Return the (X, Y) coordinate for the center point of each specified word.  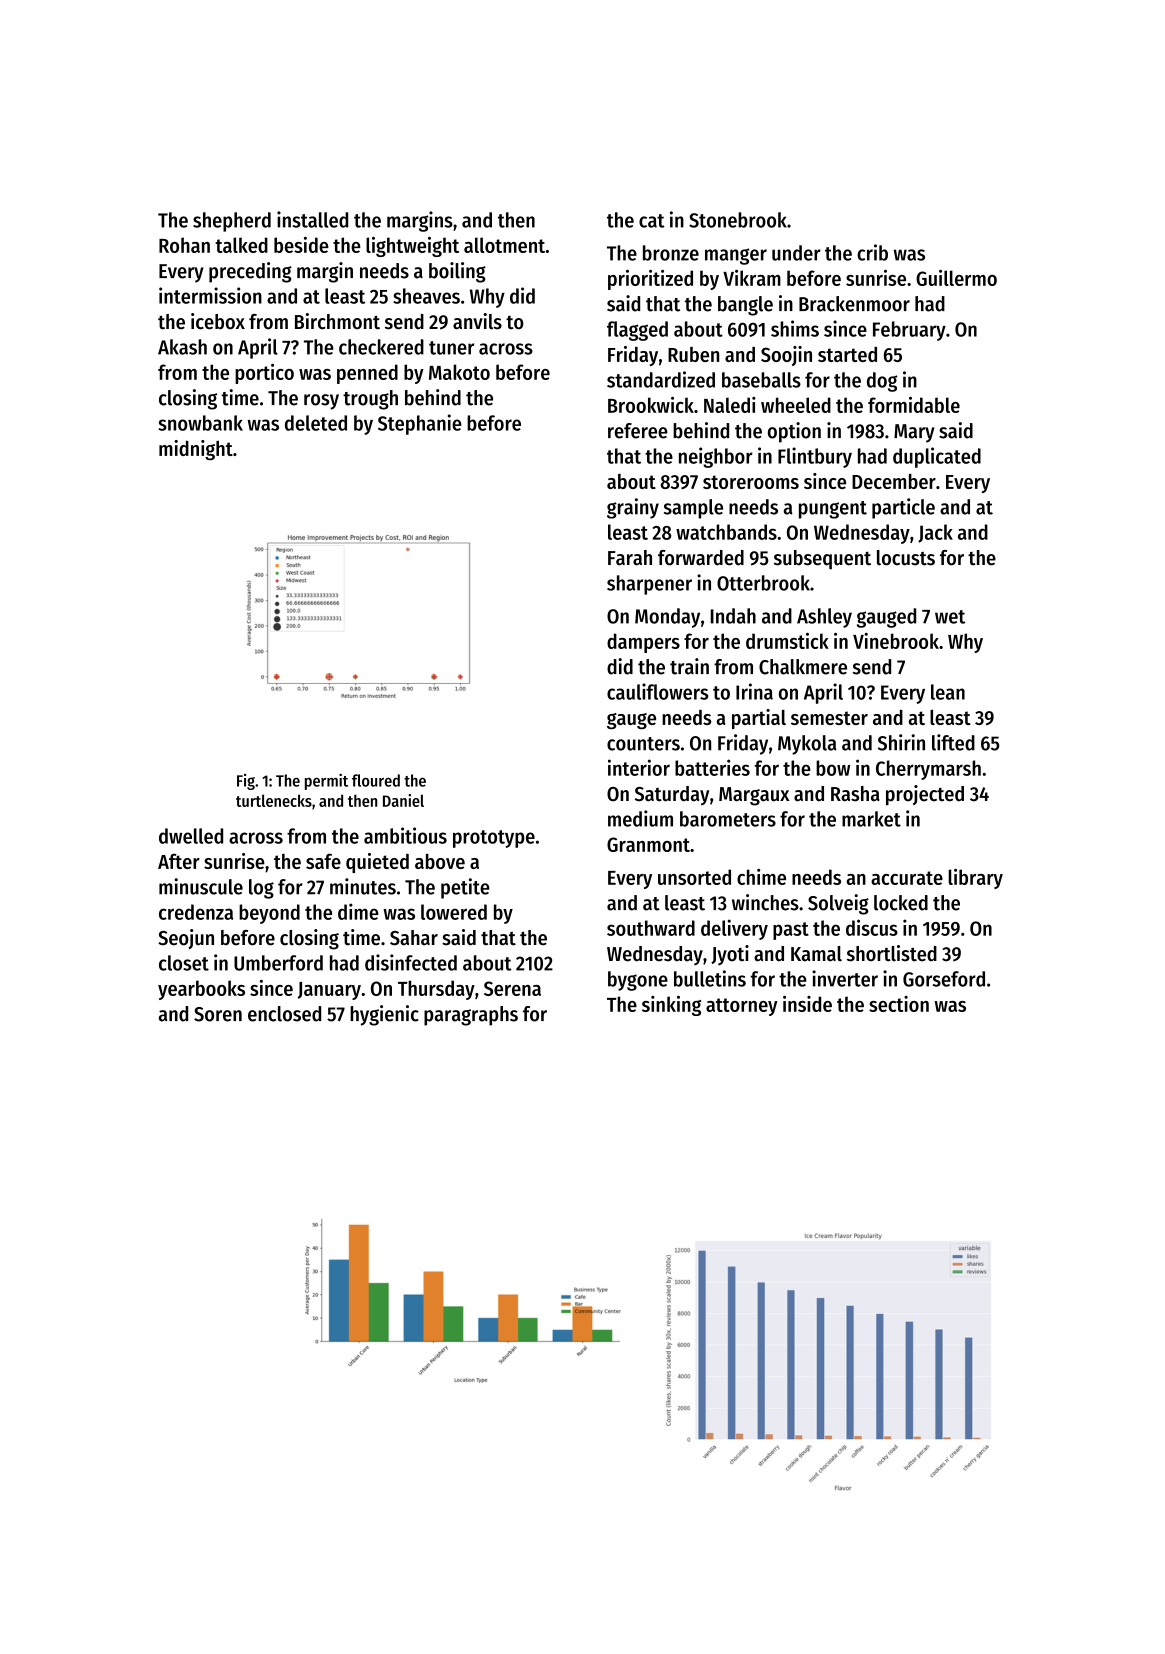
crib (872, 252)
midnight (196, 450)
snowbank (200, 423)
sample (693, 509)
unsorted (694, 877)
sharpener (649, 585)
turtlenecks (274, 800)
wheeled (796, 405)
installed (312, 219)
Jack (935, 533)
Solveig (838, 904)
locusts (906, 558)
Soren (218, 1014)
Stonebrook (738, 220)
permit (326, 781)
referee (638, 431)
